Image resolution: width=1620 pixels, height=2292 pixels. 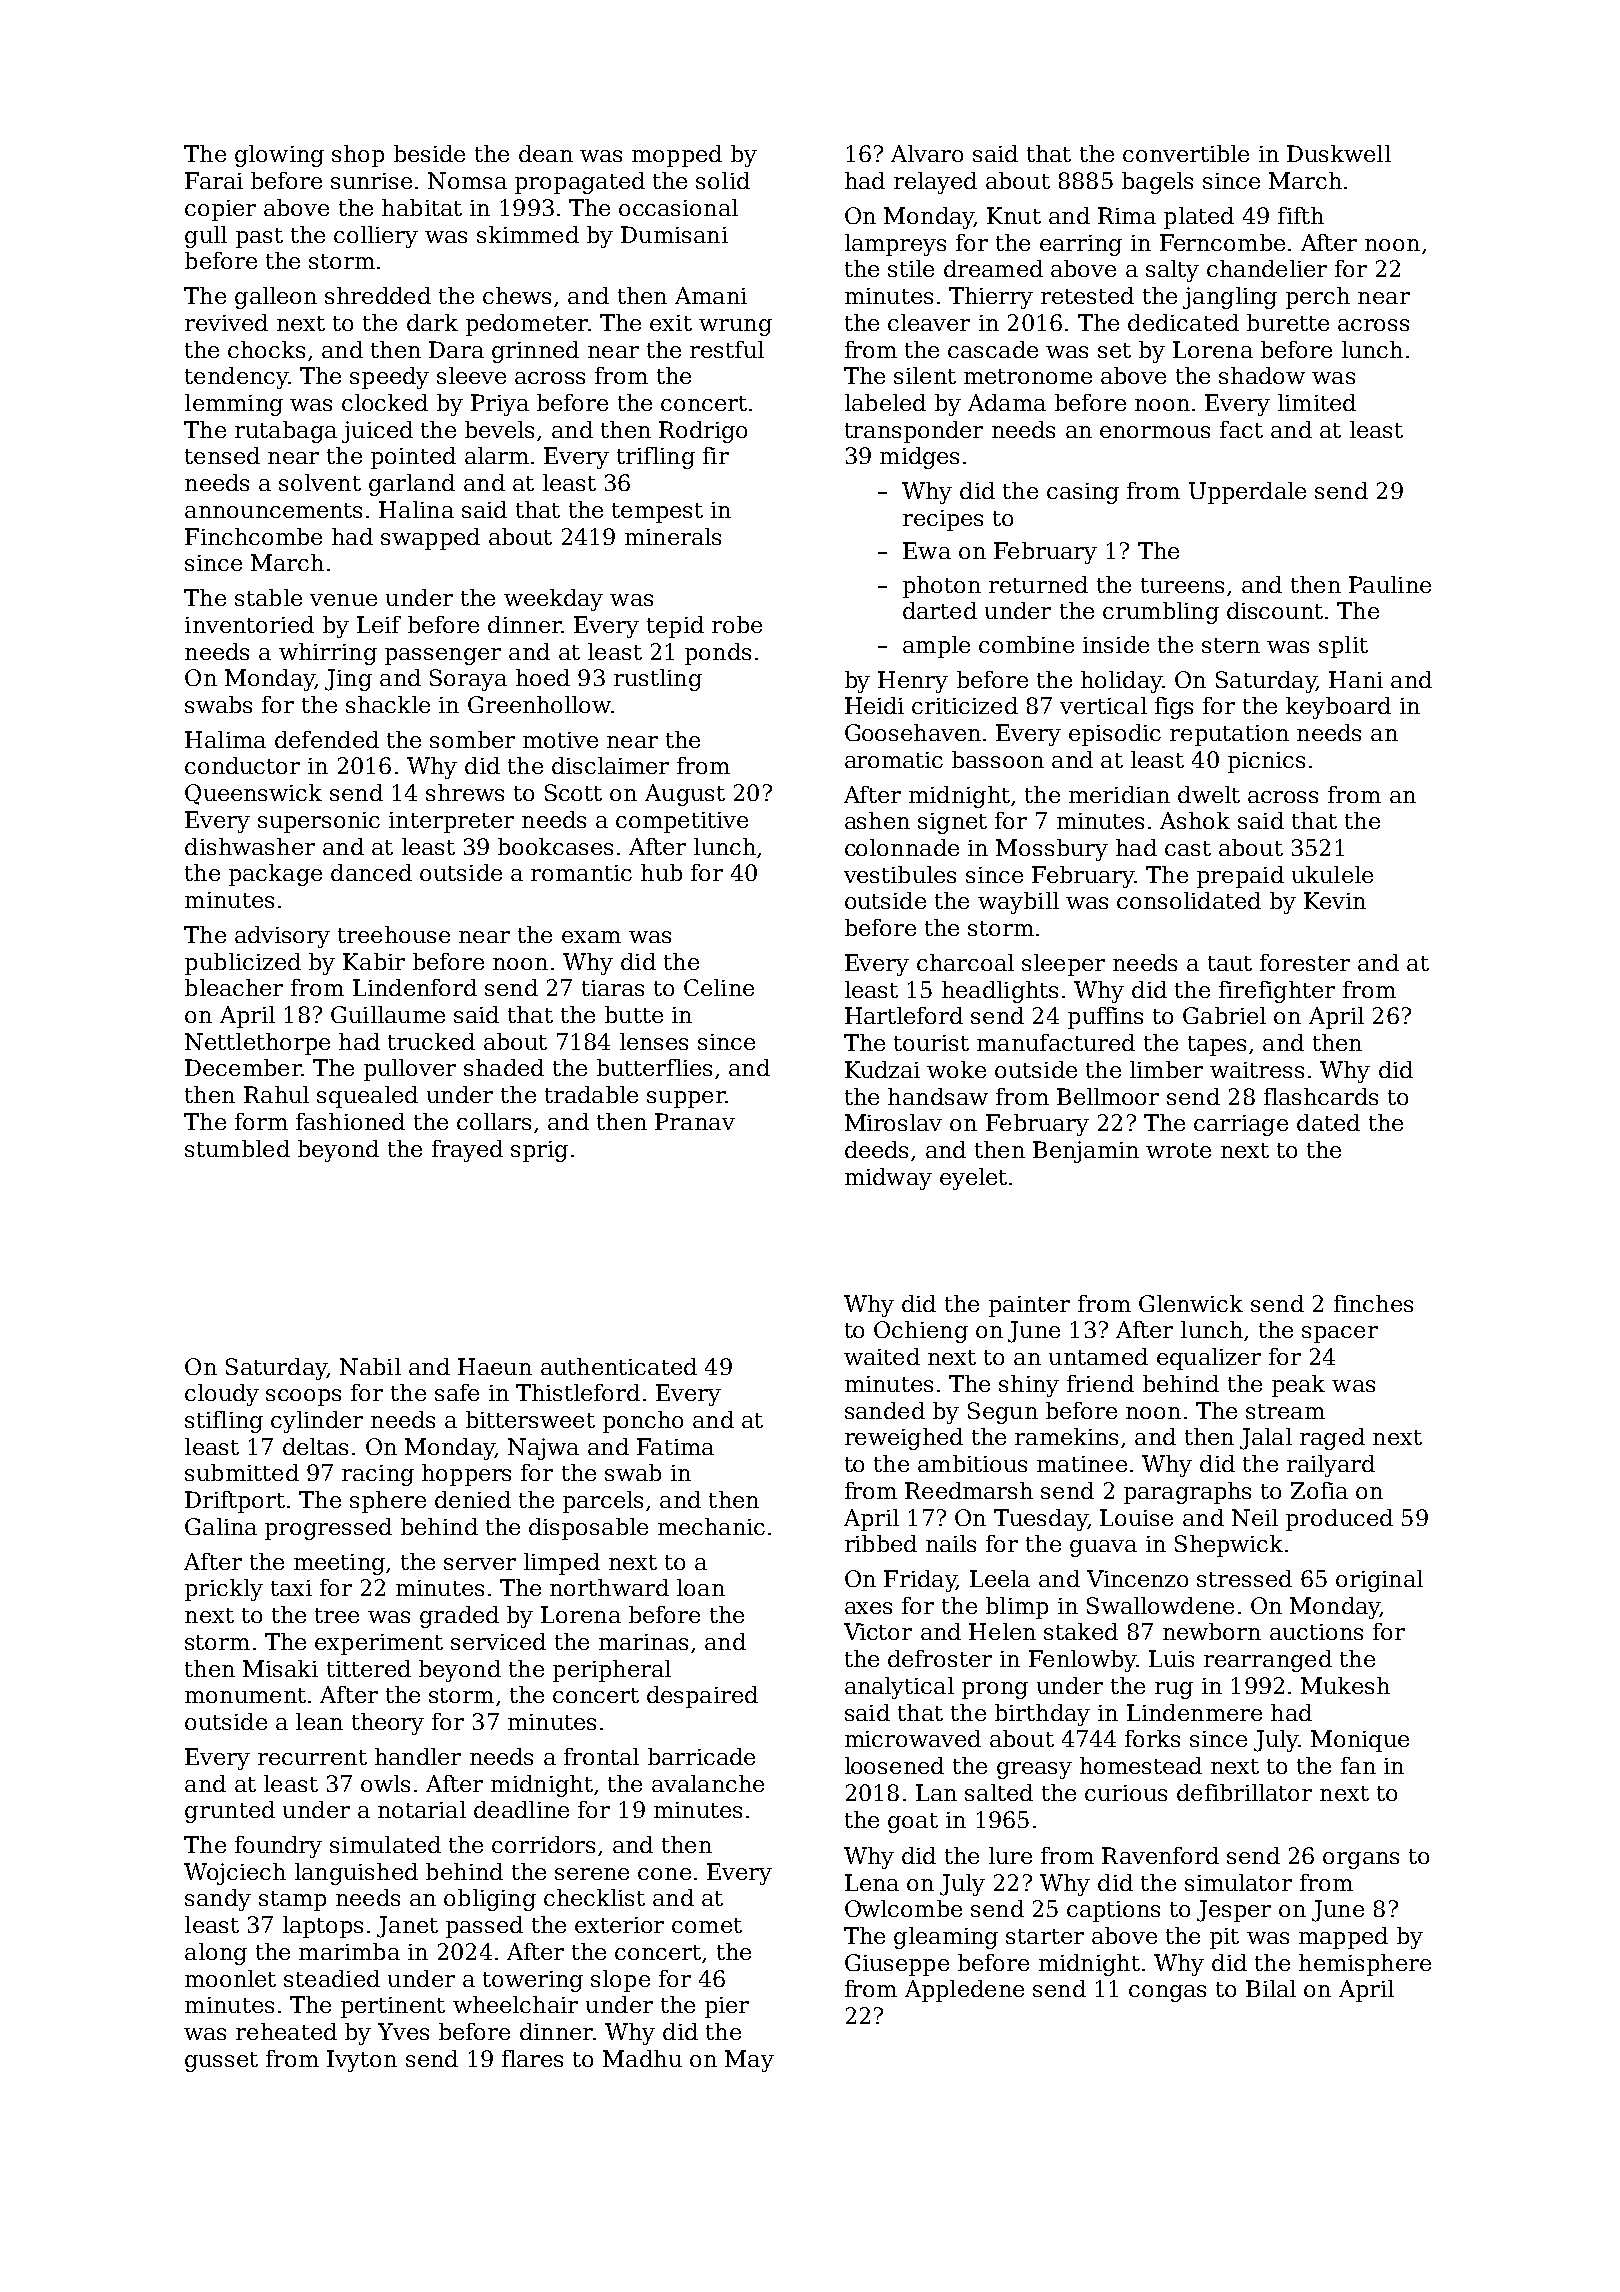 What do you see at coordinates (253, 536) in the page?
I see `Finchcombe` at bounding box center [253, 536].
